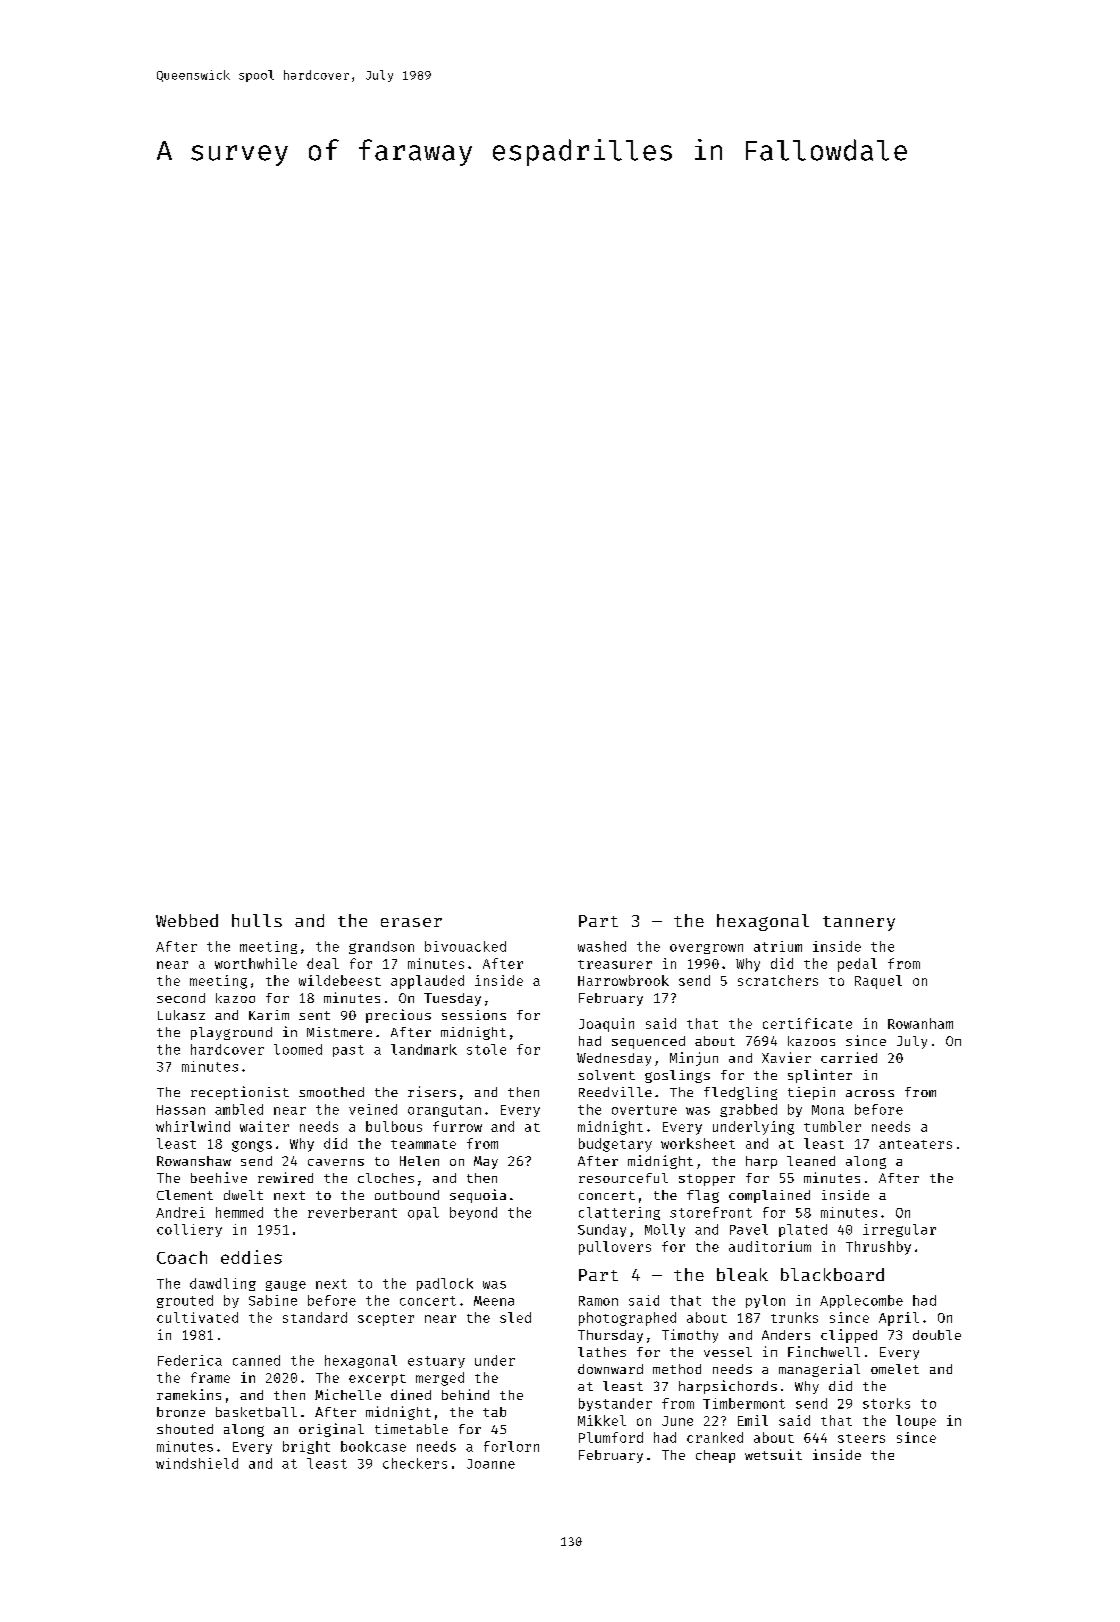  Describe the element at coordinates (859, 923) in the image. I see `tannery` at that location.
